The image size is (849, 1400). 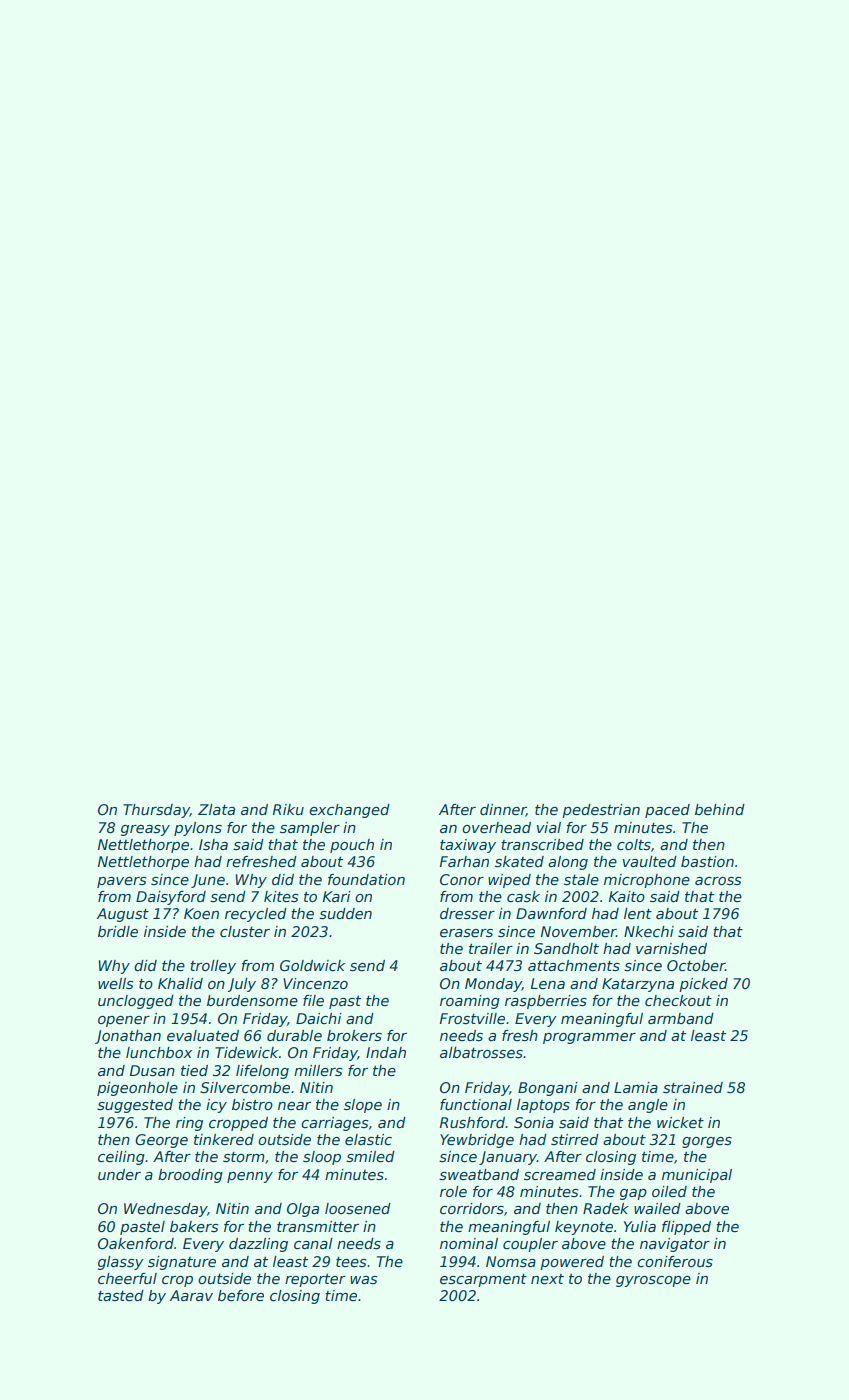 What do you see at coordinates (216, 809) in the document?
I see `Zlata` at bounding box center [216, 809].
